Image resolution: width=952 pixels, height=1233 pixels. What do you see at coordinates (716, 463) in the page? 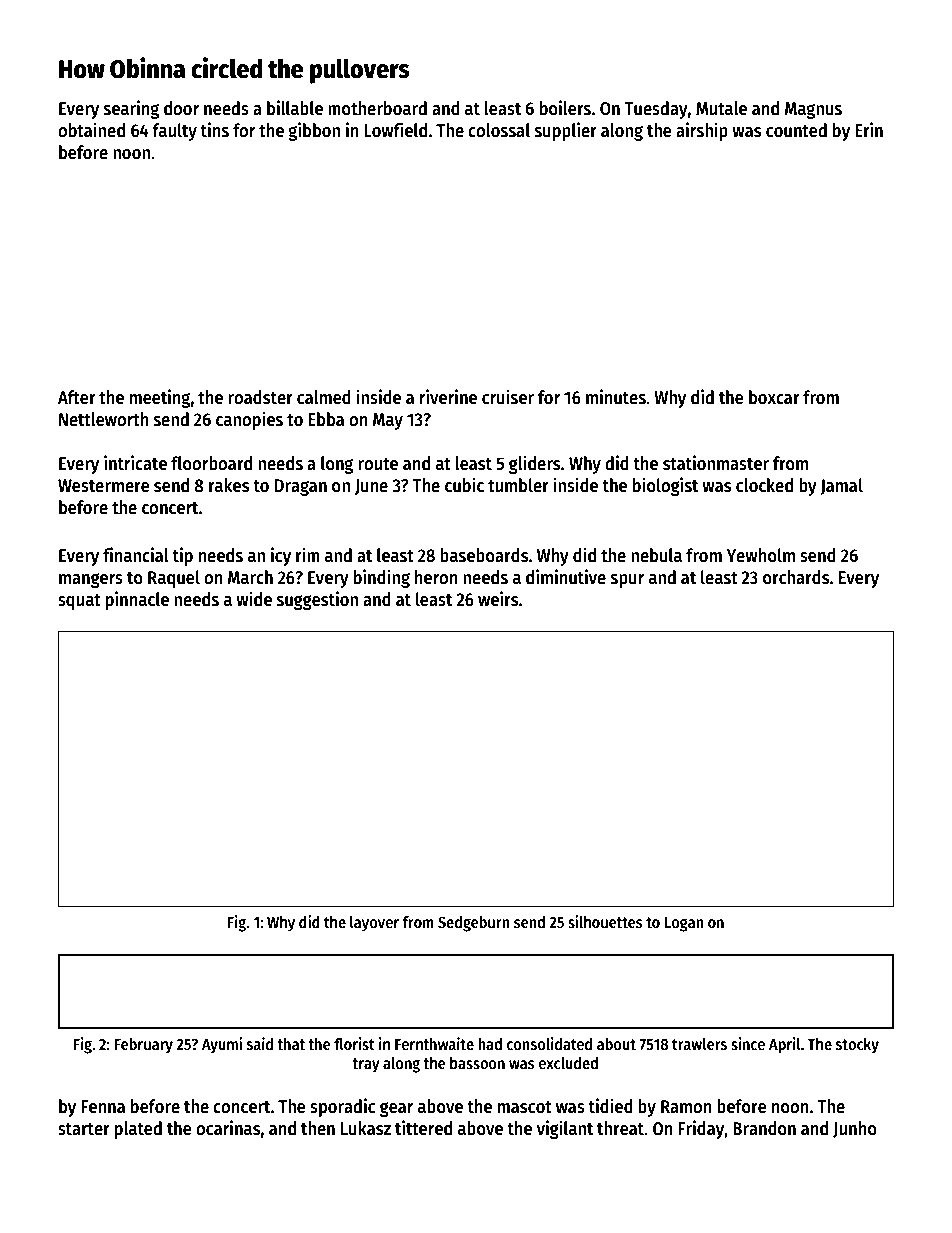
I see `stationmaster` at bounding box center [716, 463].
